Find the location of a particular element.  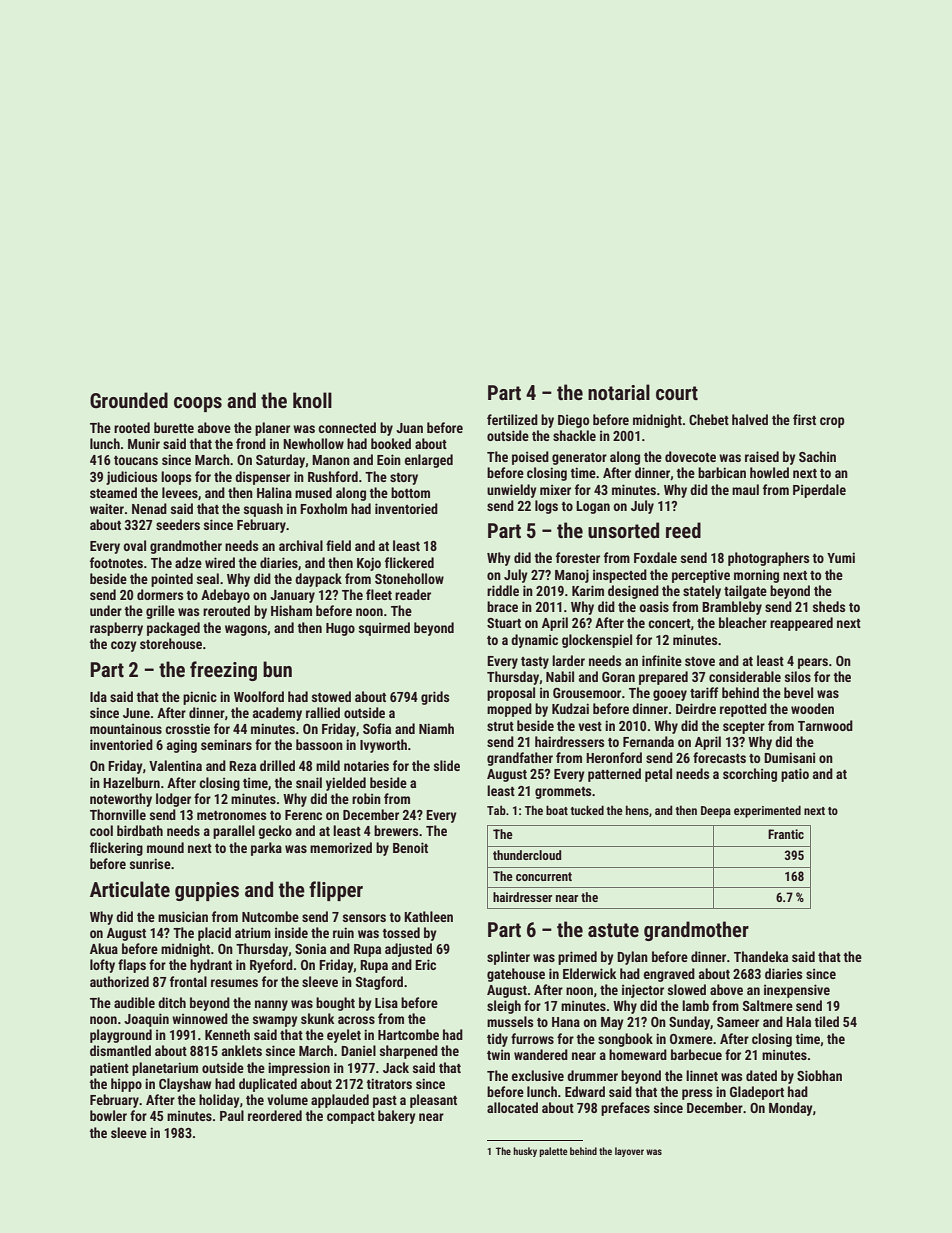

Grounded is located at coordinates (129, 400).
